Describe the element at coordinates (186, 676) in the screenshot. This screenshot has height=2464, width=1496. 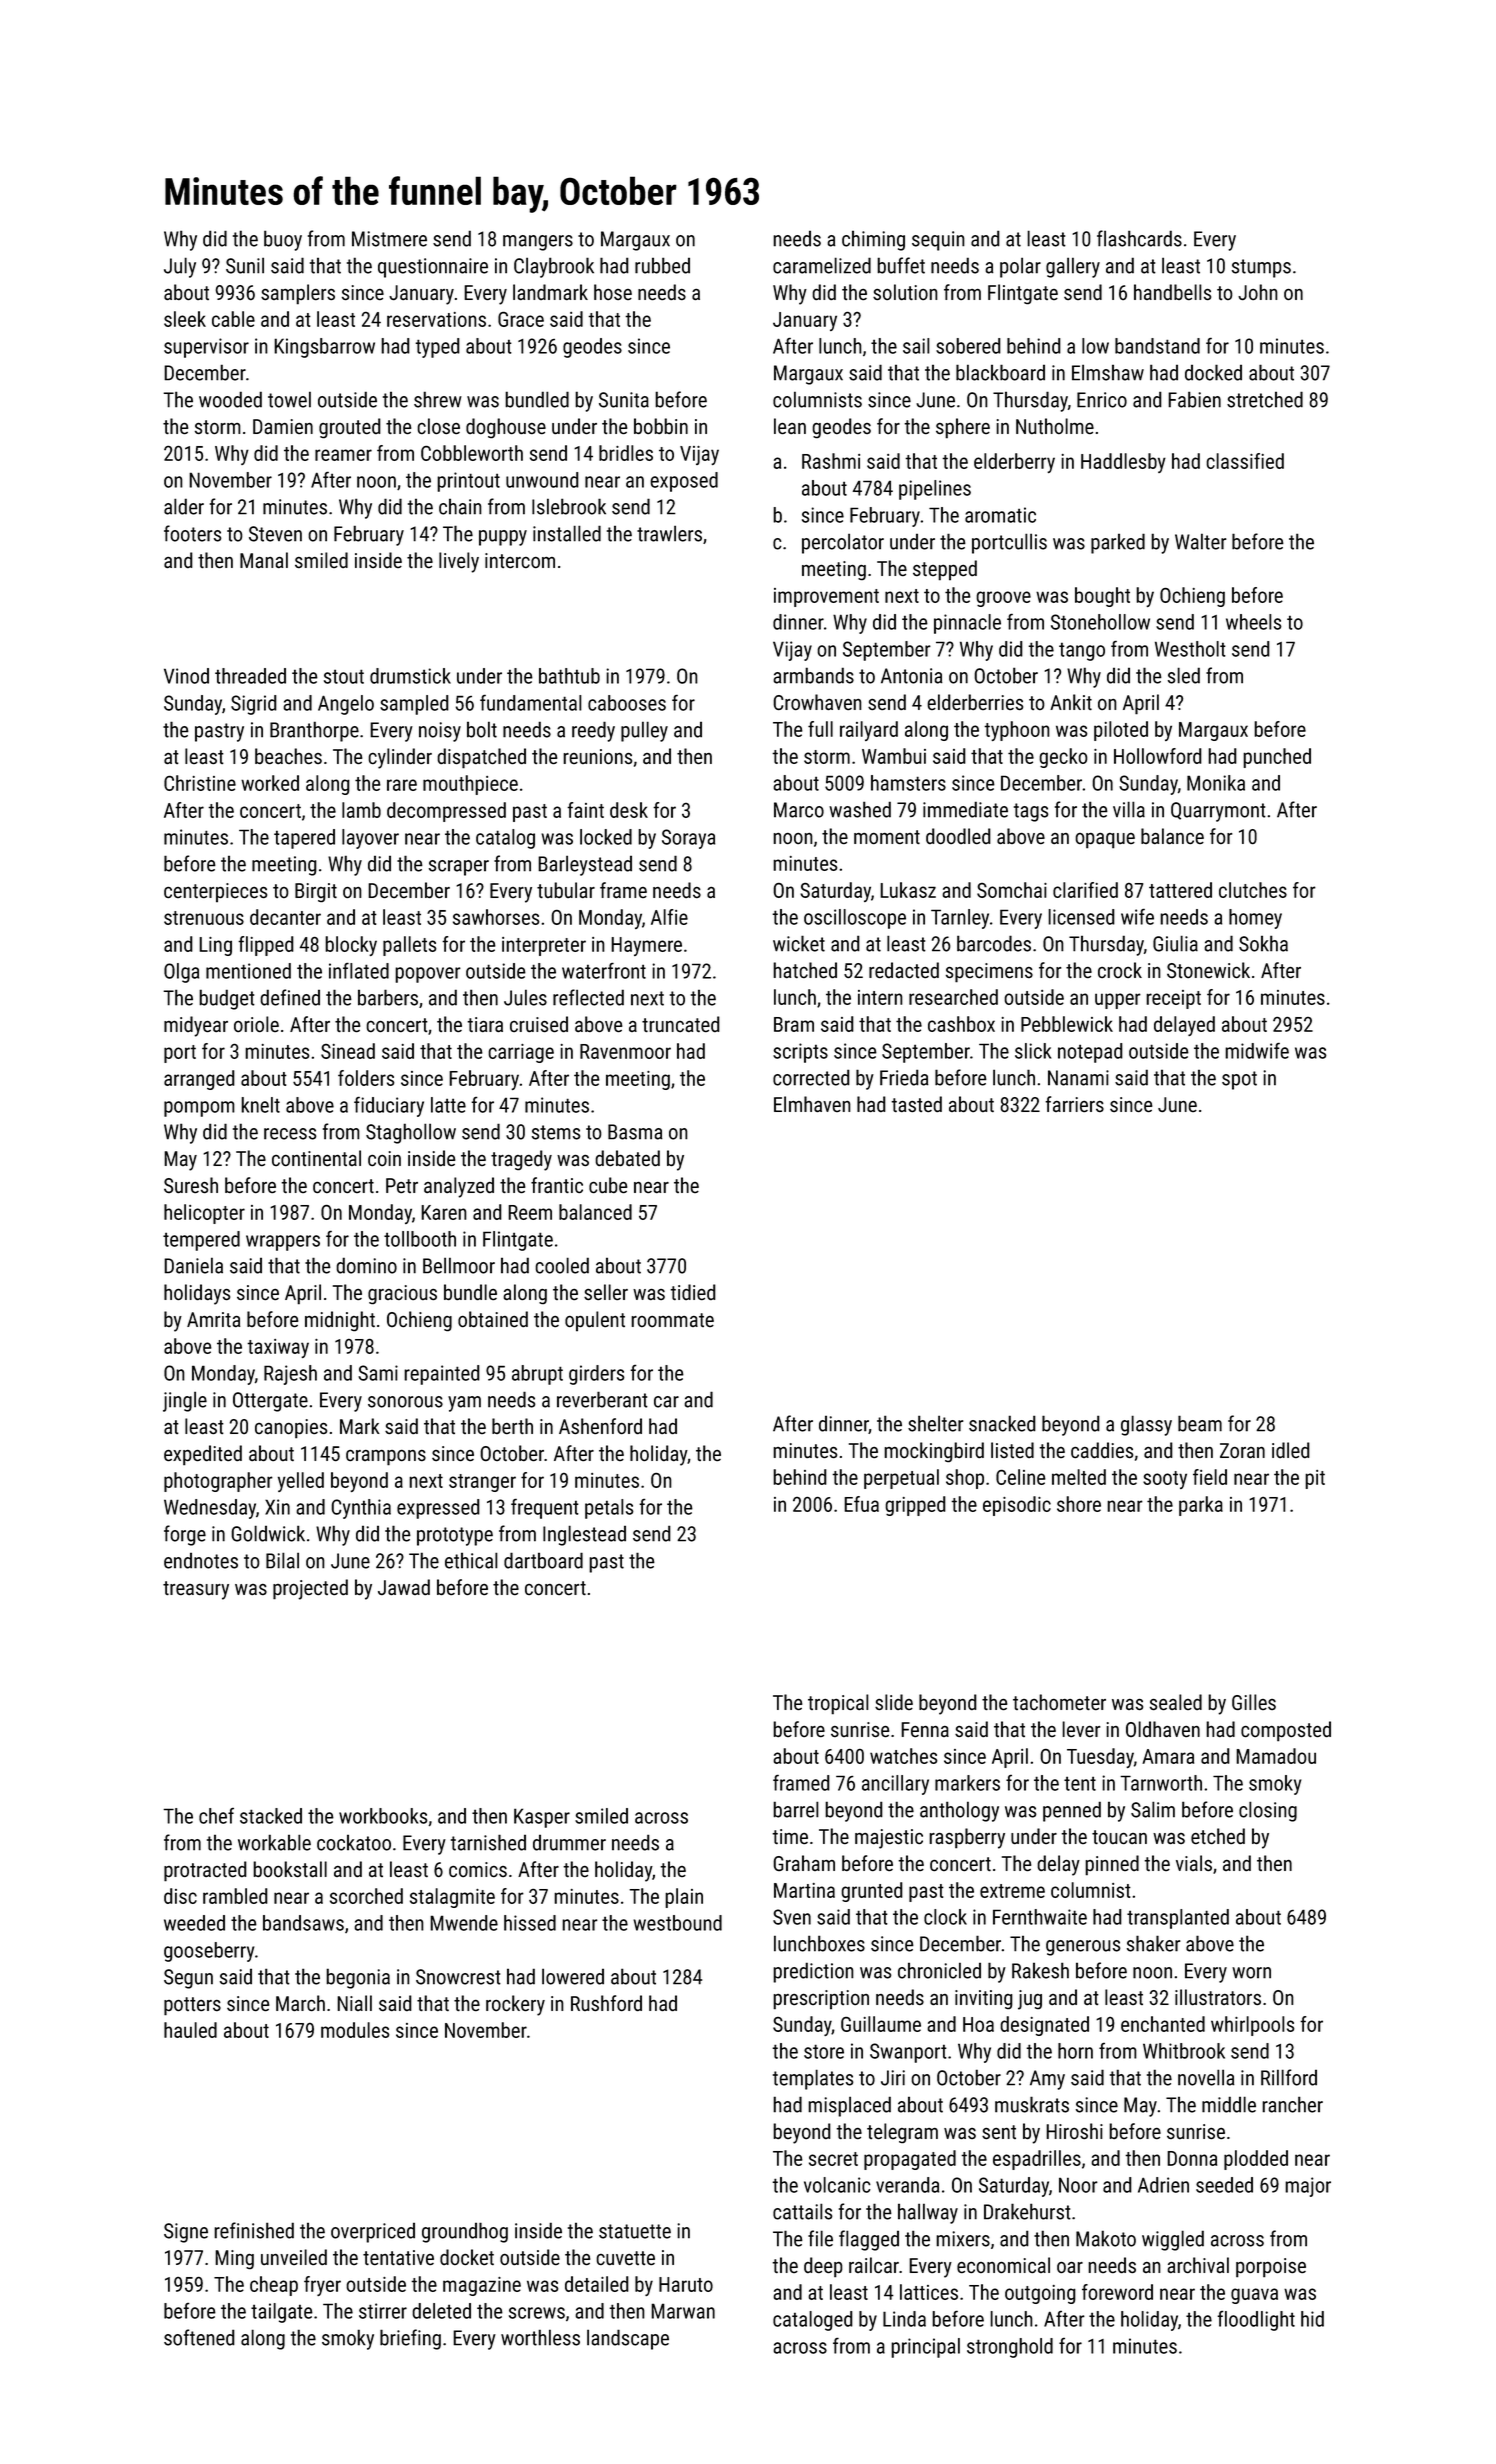
I see `Vinod` at that location.
